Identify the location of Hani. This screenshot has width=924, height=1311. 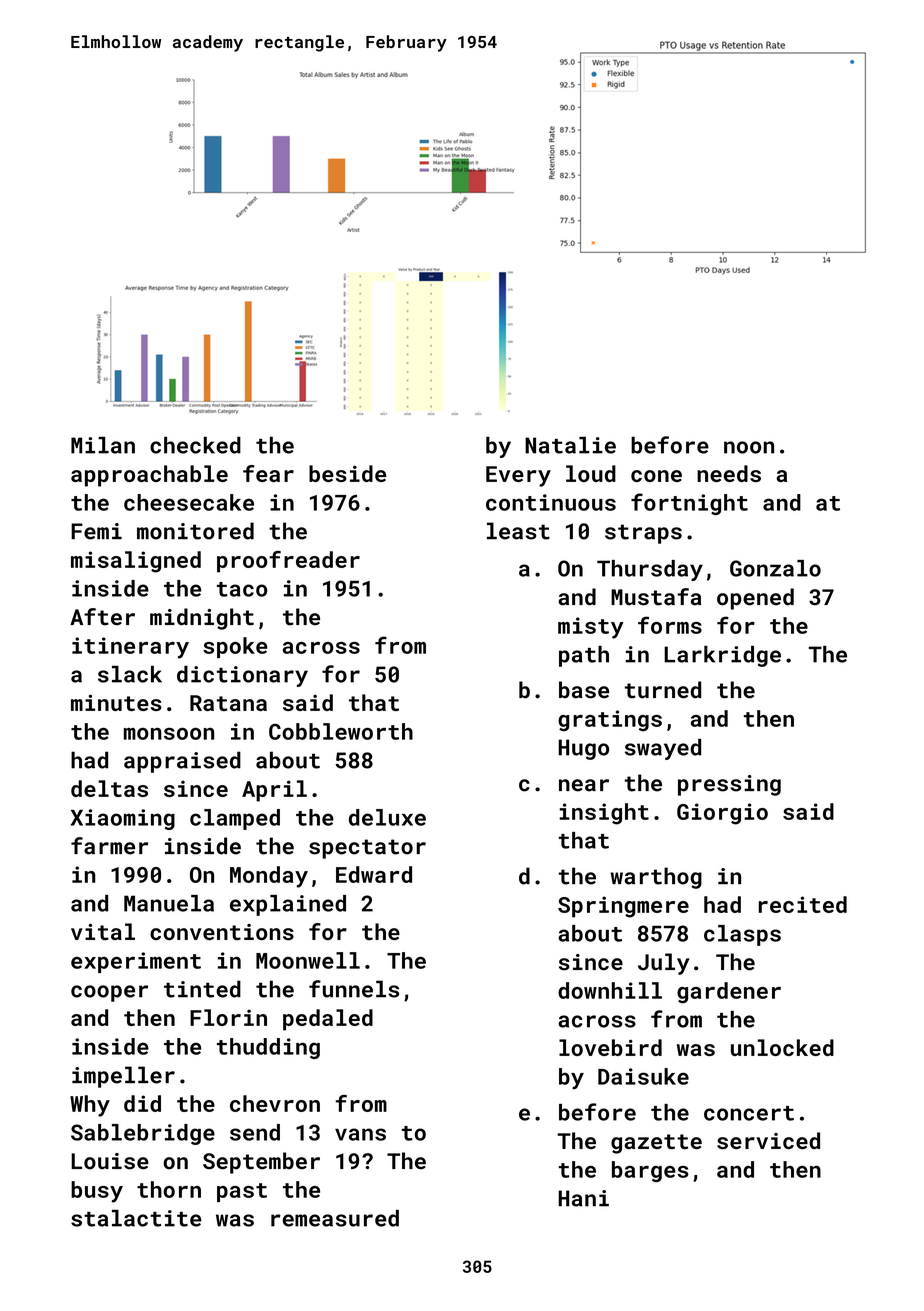
(583, 1198).
